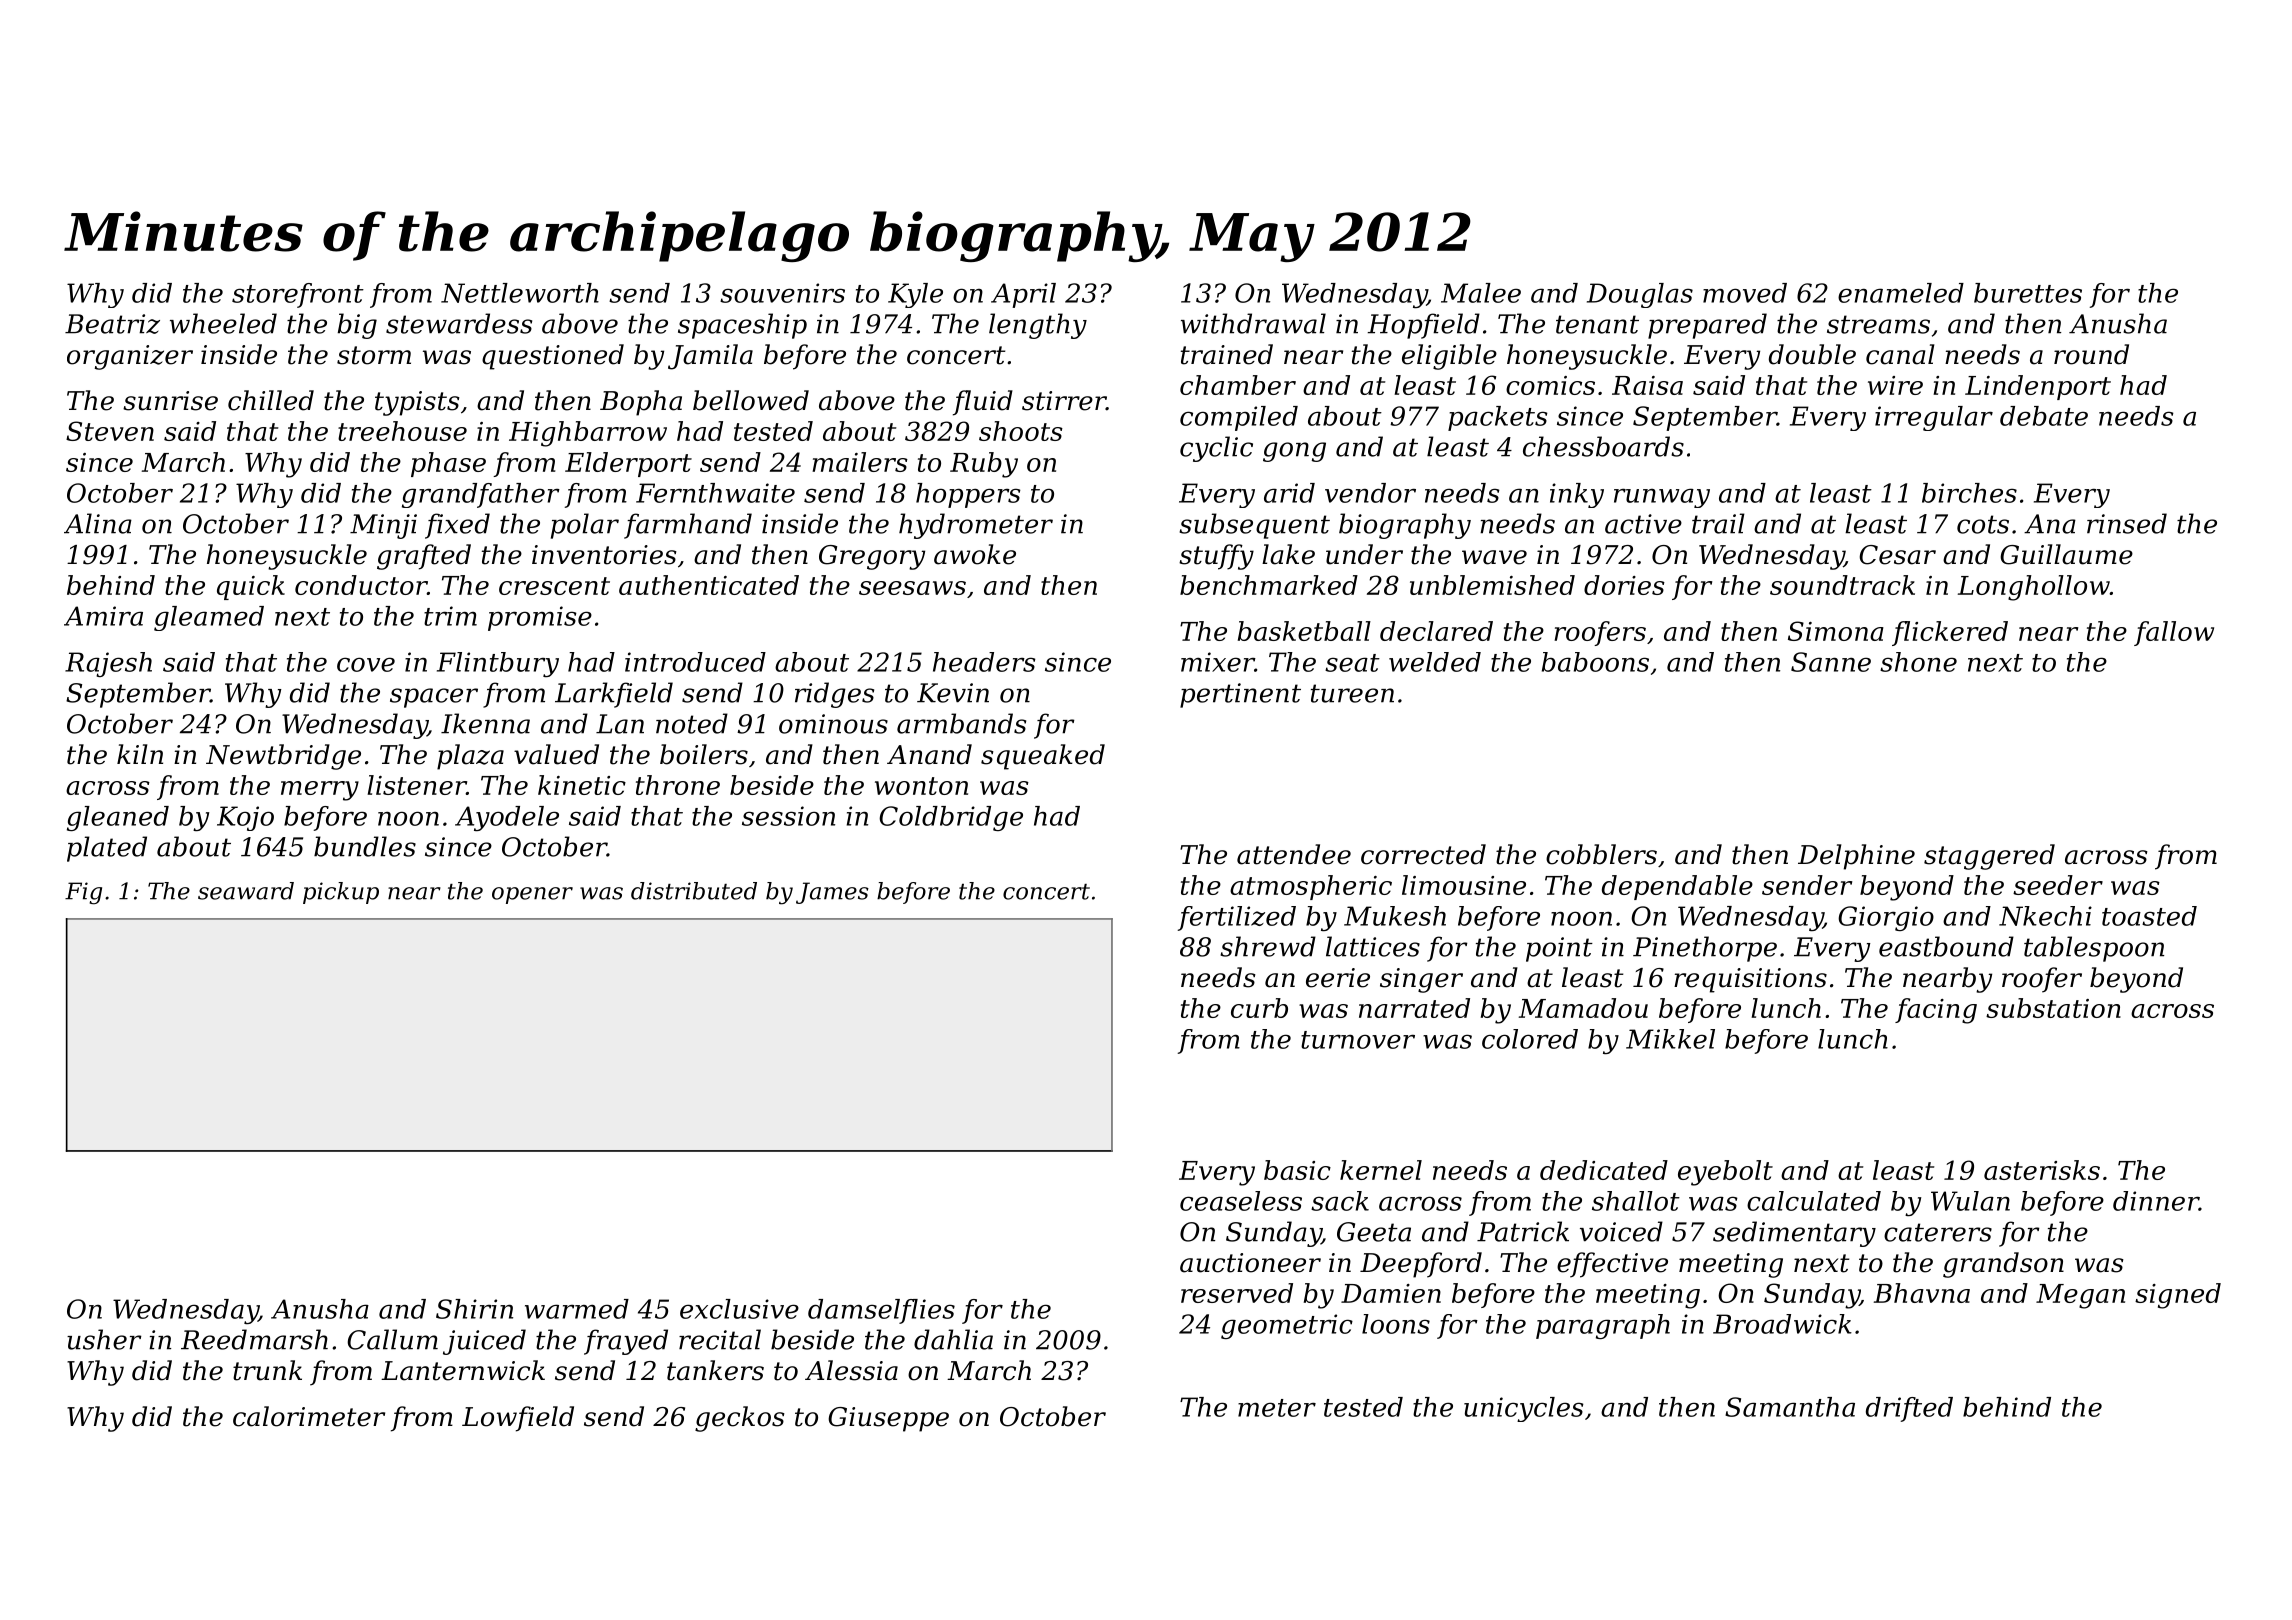 Image resolution: width=2292 pixels, height=1620 pixels. What do you see at coordinates (2149, 916) in the image?
I see `toasted` at bounding box center [2149, 916].
